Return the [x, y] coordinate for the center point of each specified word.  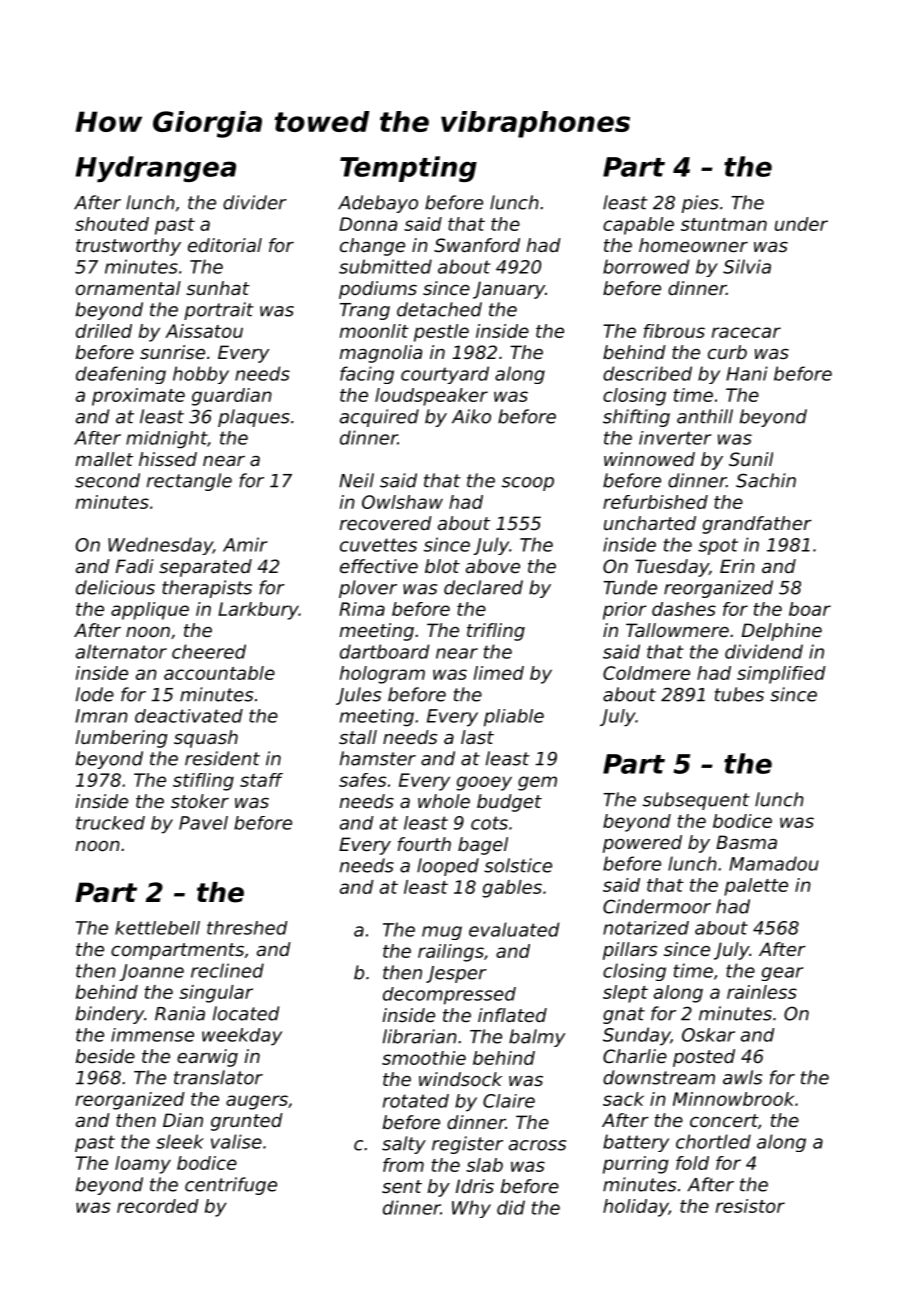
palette [756, 887]
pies [700, 204]
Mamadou [774, 863]
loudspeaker [431, 397]
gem [537, 783]
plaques [254, 418]
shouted [112, 224]
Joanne [151, 972]
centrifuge [231, 1186]
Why [471, 1209]
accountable [219, 673]
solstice [518, 865]
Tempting [408, 169]
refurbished [655, 502]
